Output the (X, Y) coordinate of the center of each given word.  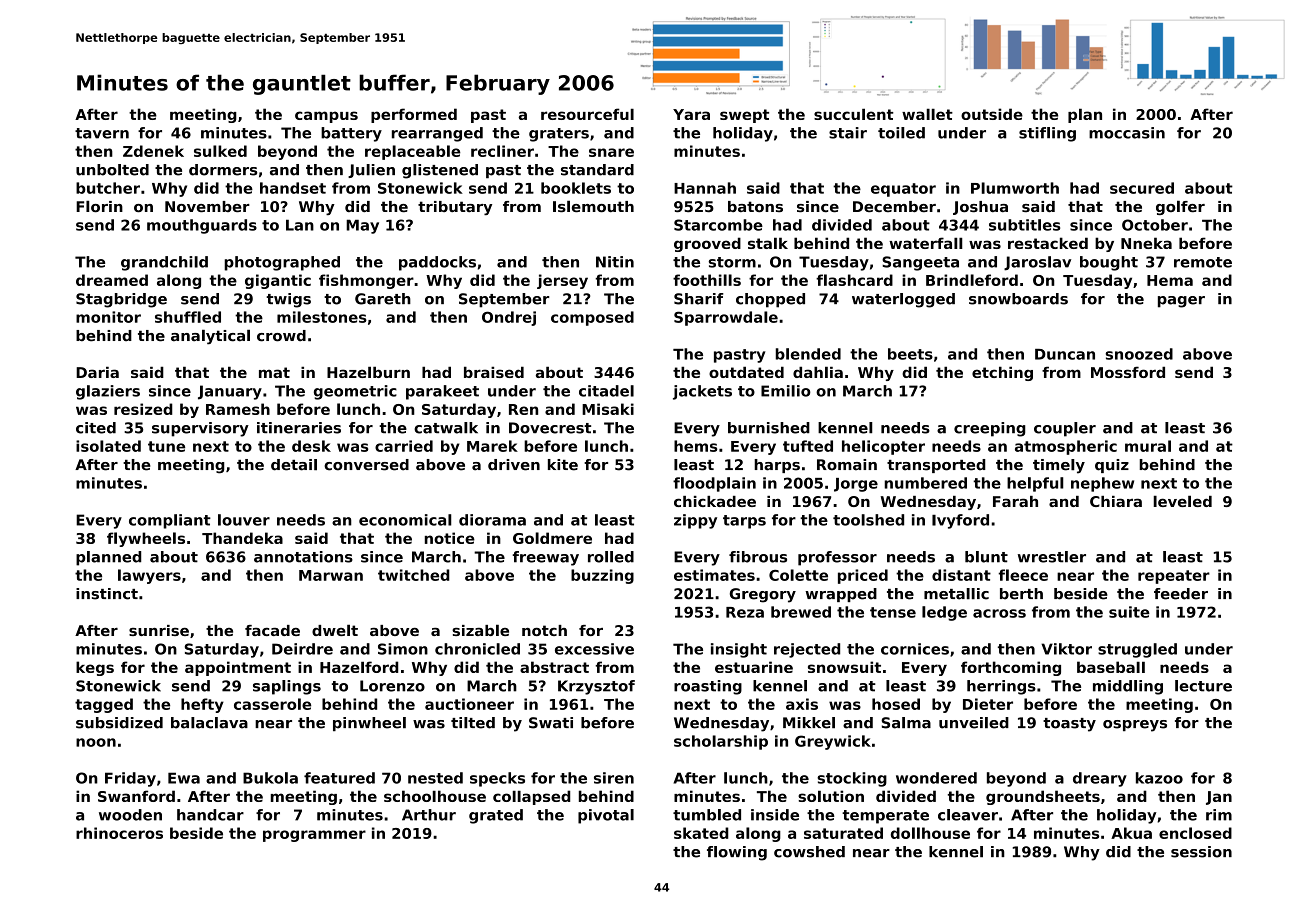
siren (614, 778)
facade (272, 630)
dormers (223, 170)
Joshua (980, 208)
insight (739, 650)
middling (1128, 687)
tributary (455, 208)
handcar (210, 815)
